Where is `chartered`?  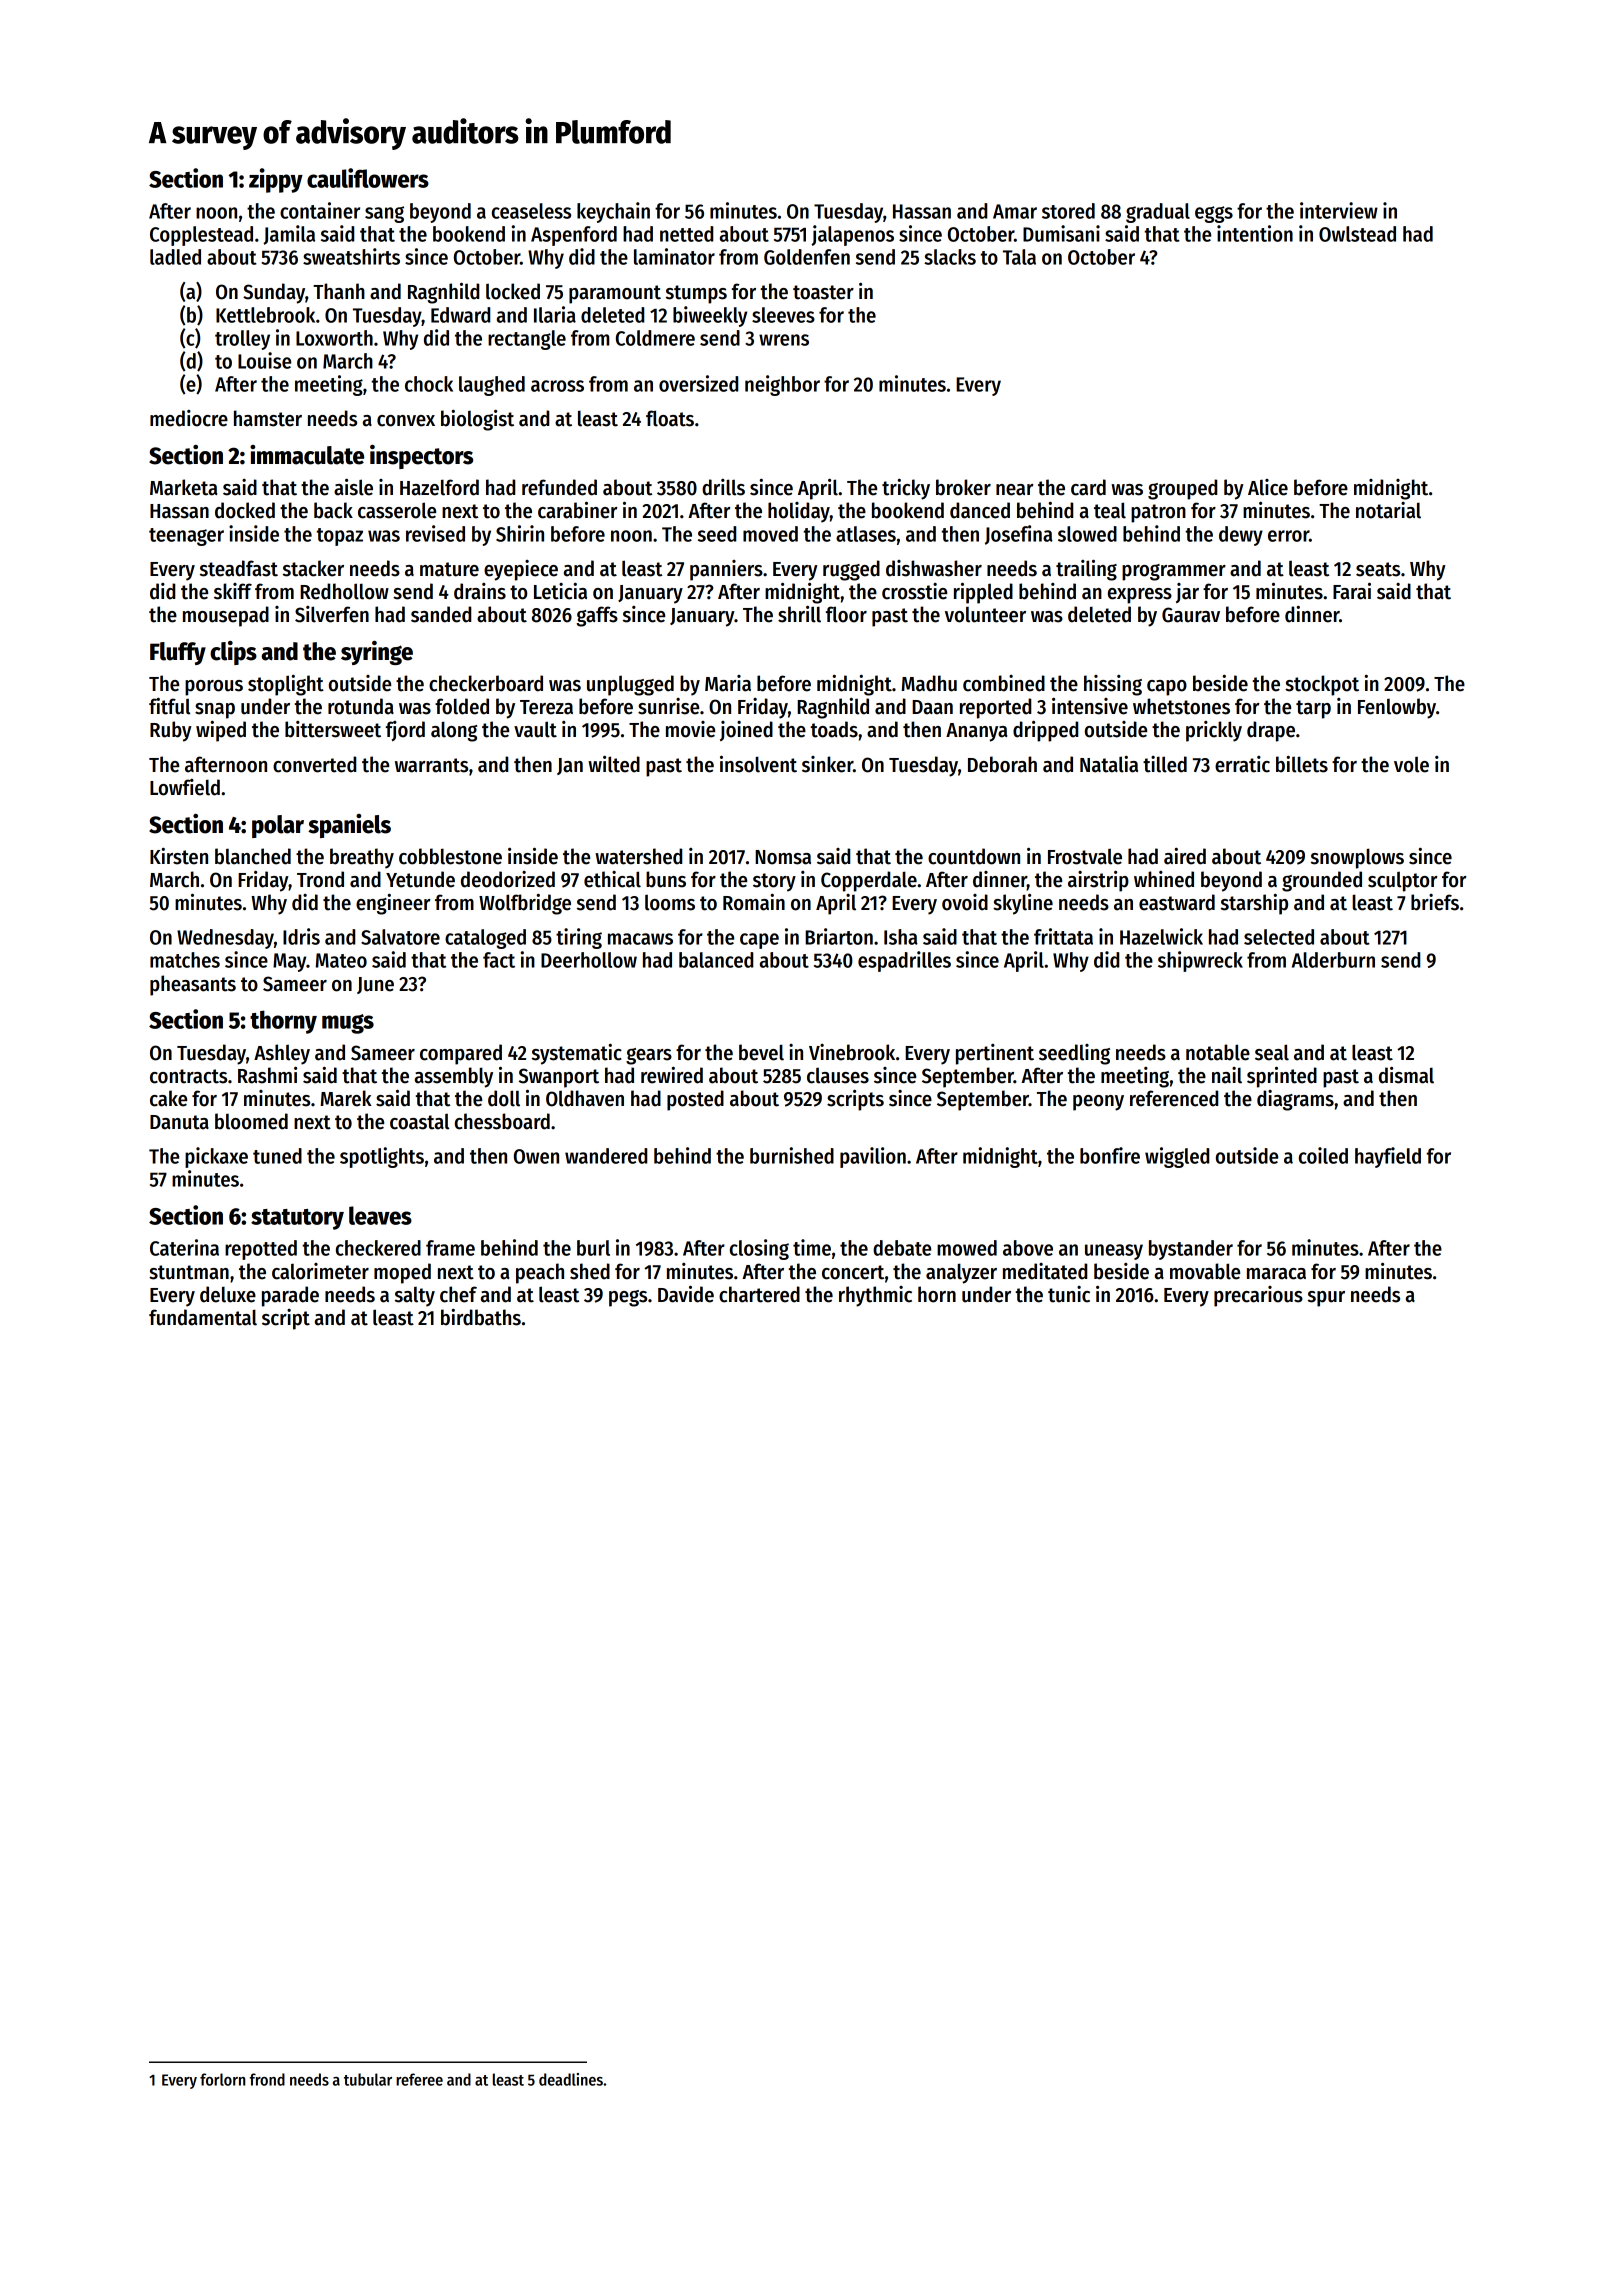 chartered is located at coordinates (759, 1294).
